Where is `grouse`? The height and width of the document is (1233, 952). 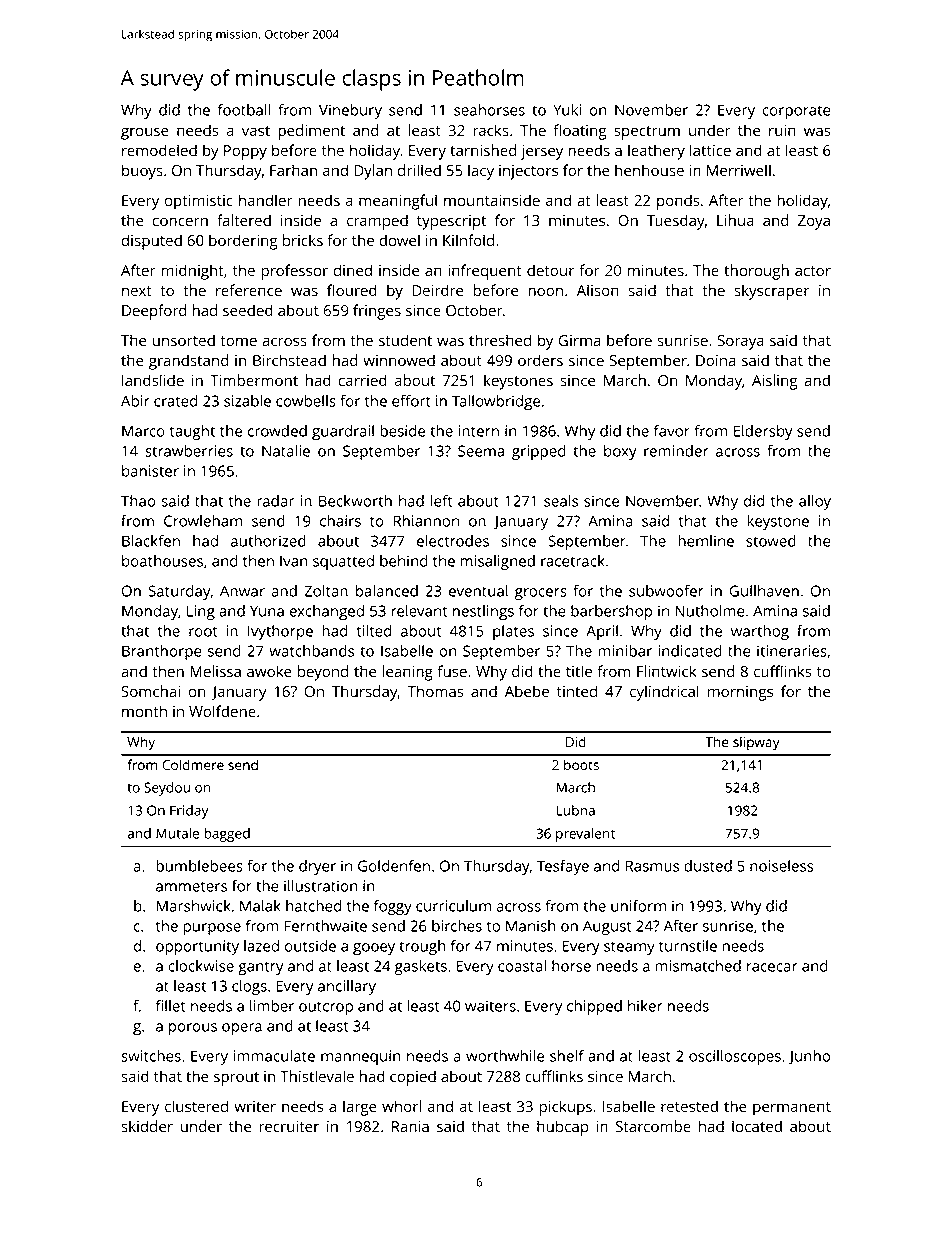 grouse is located at coordinates (145, 133).
